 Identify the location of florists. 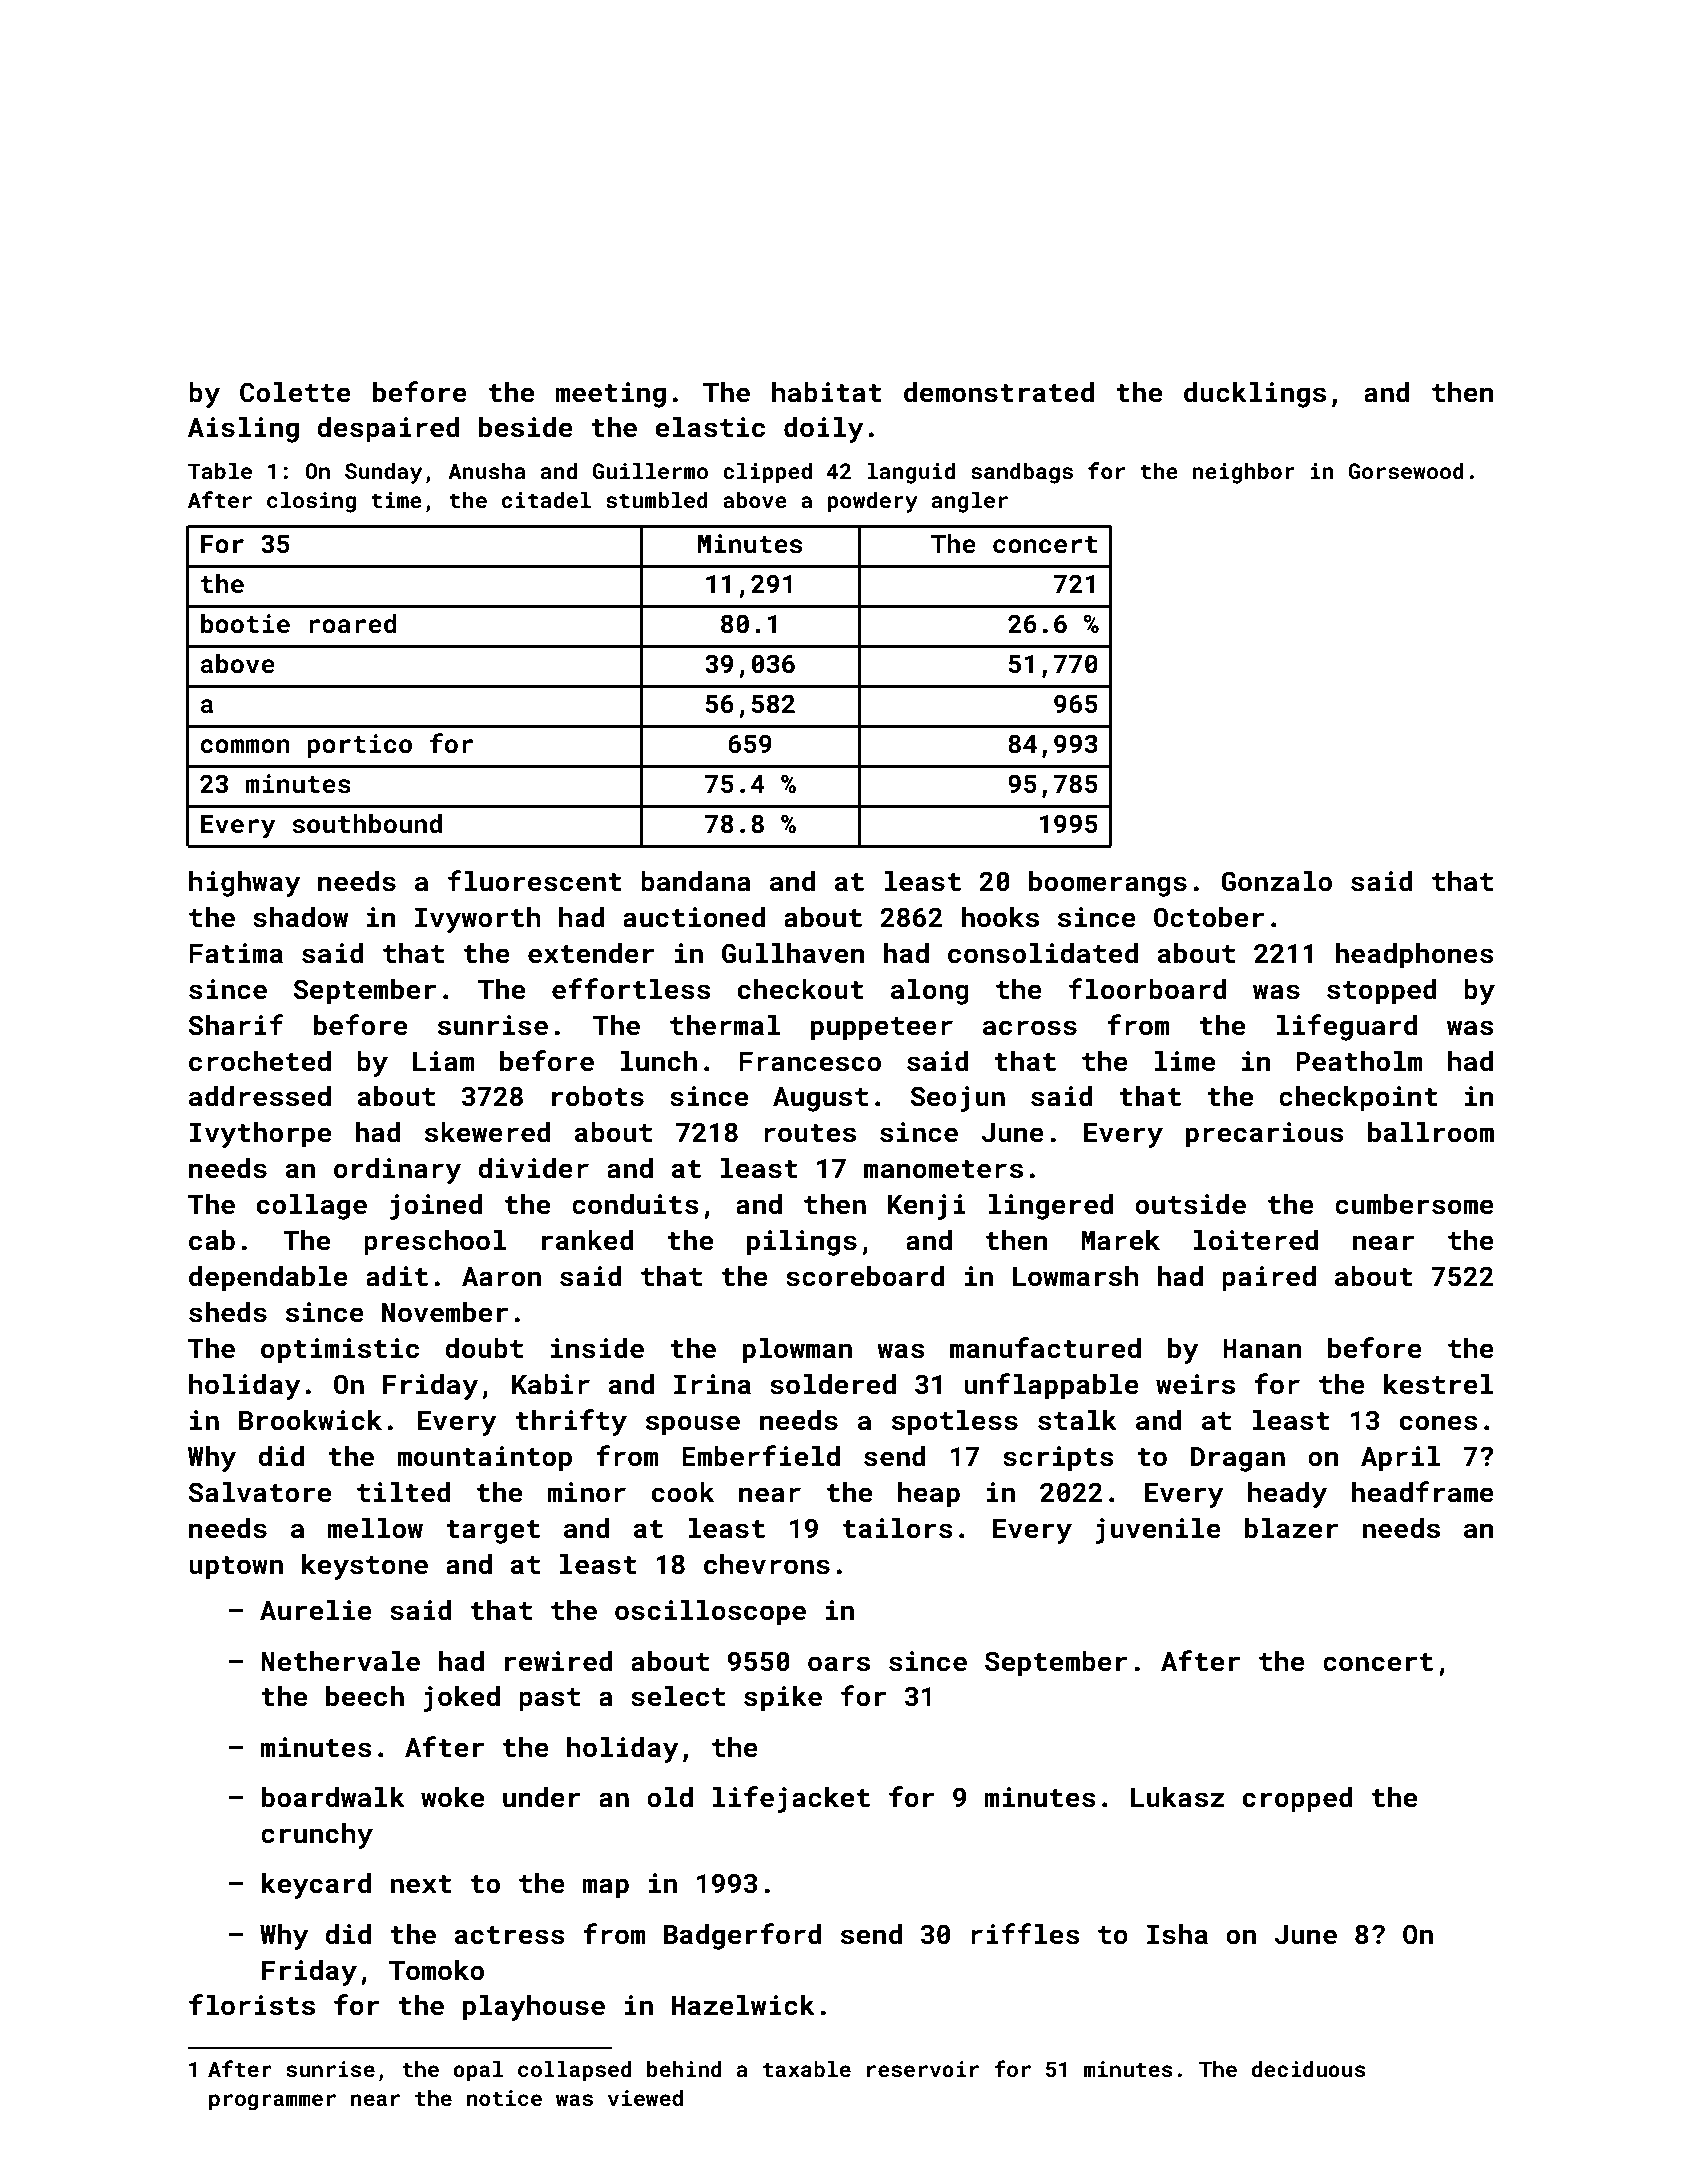
(252, 2005).
